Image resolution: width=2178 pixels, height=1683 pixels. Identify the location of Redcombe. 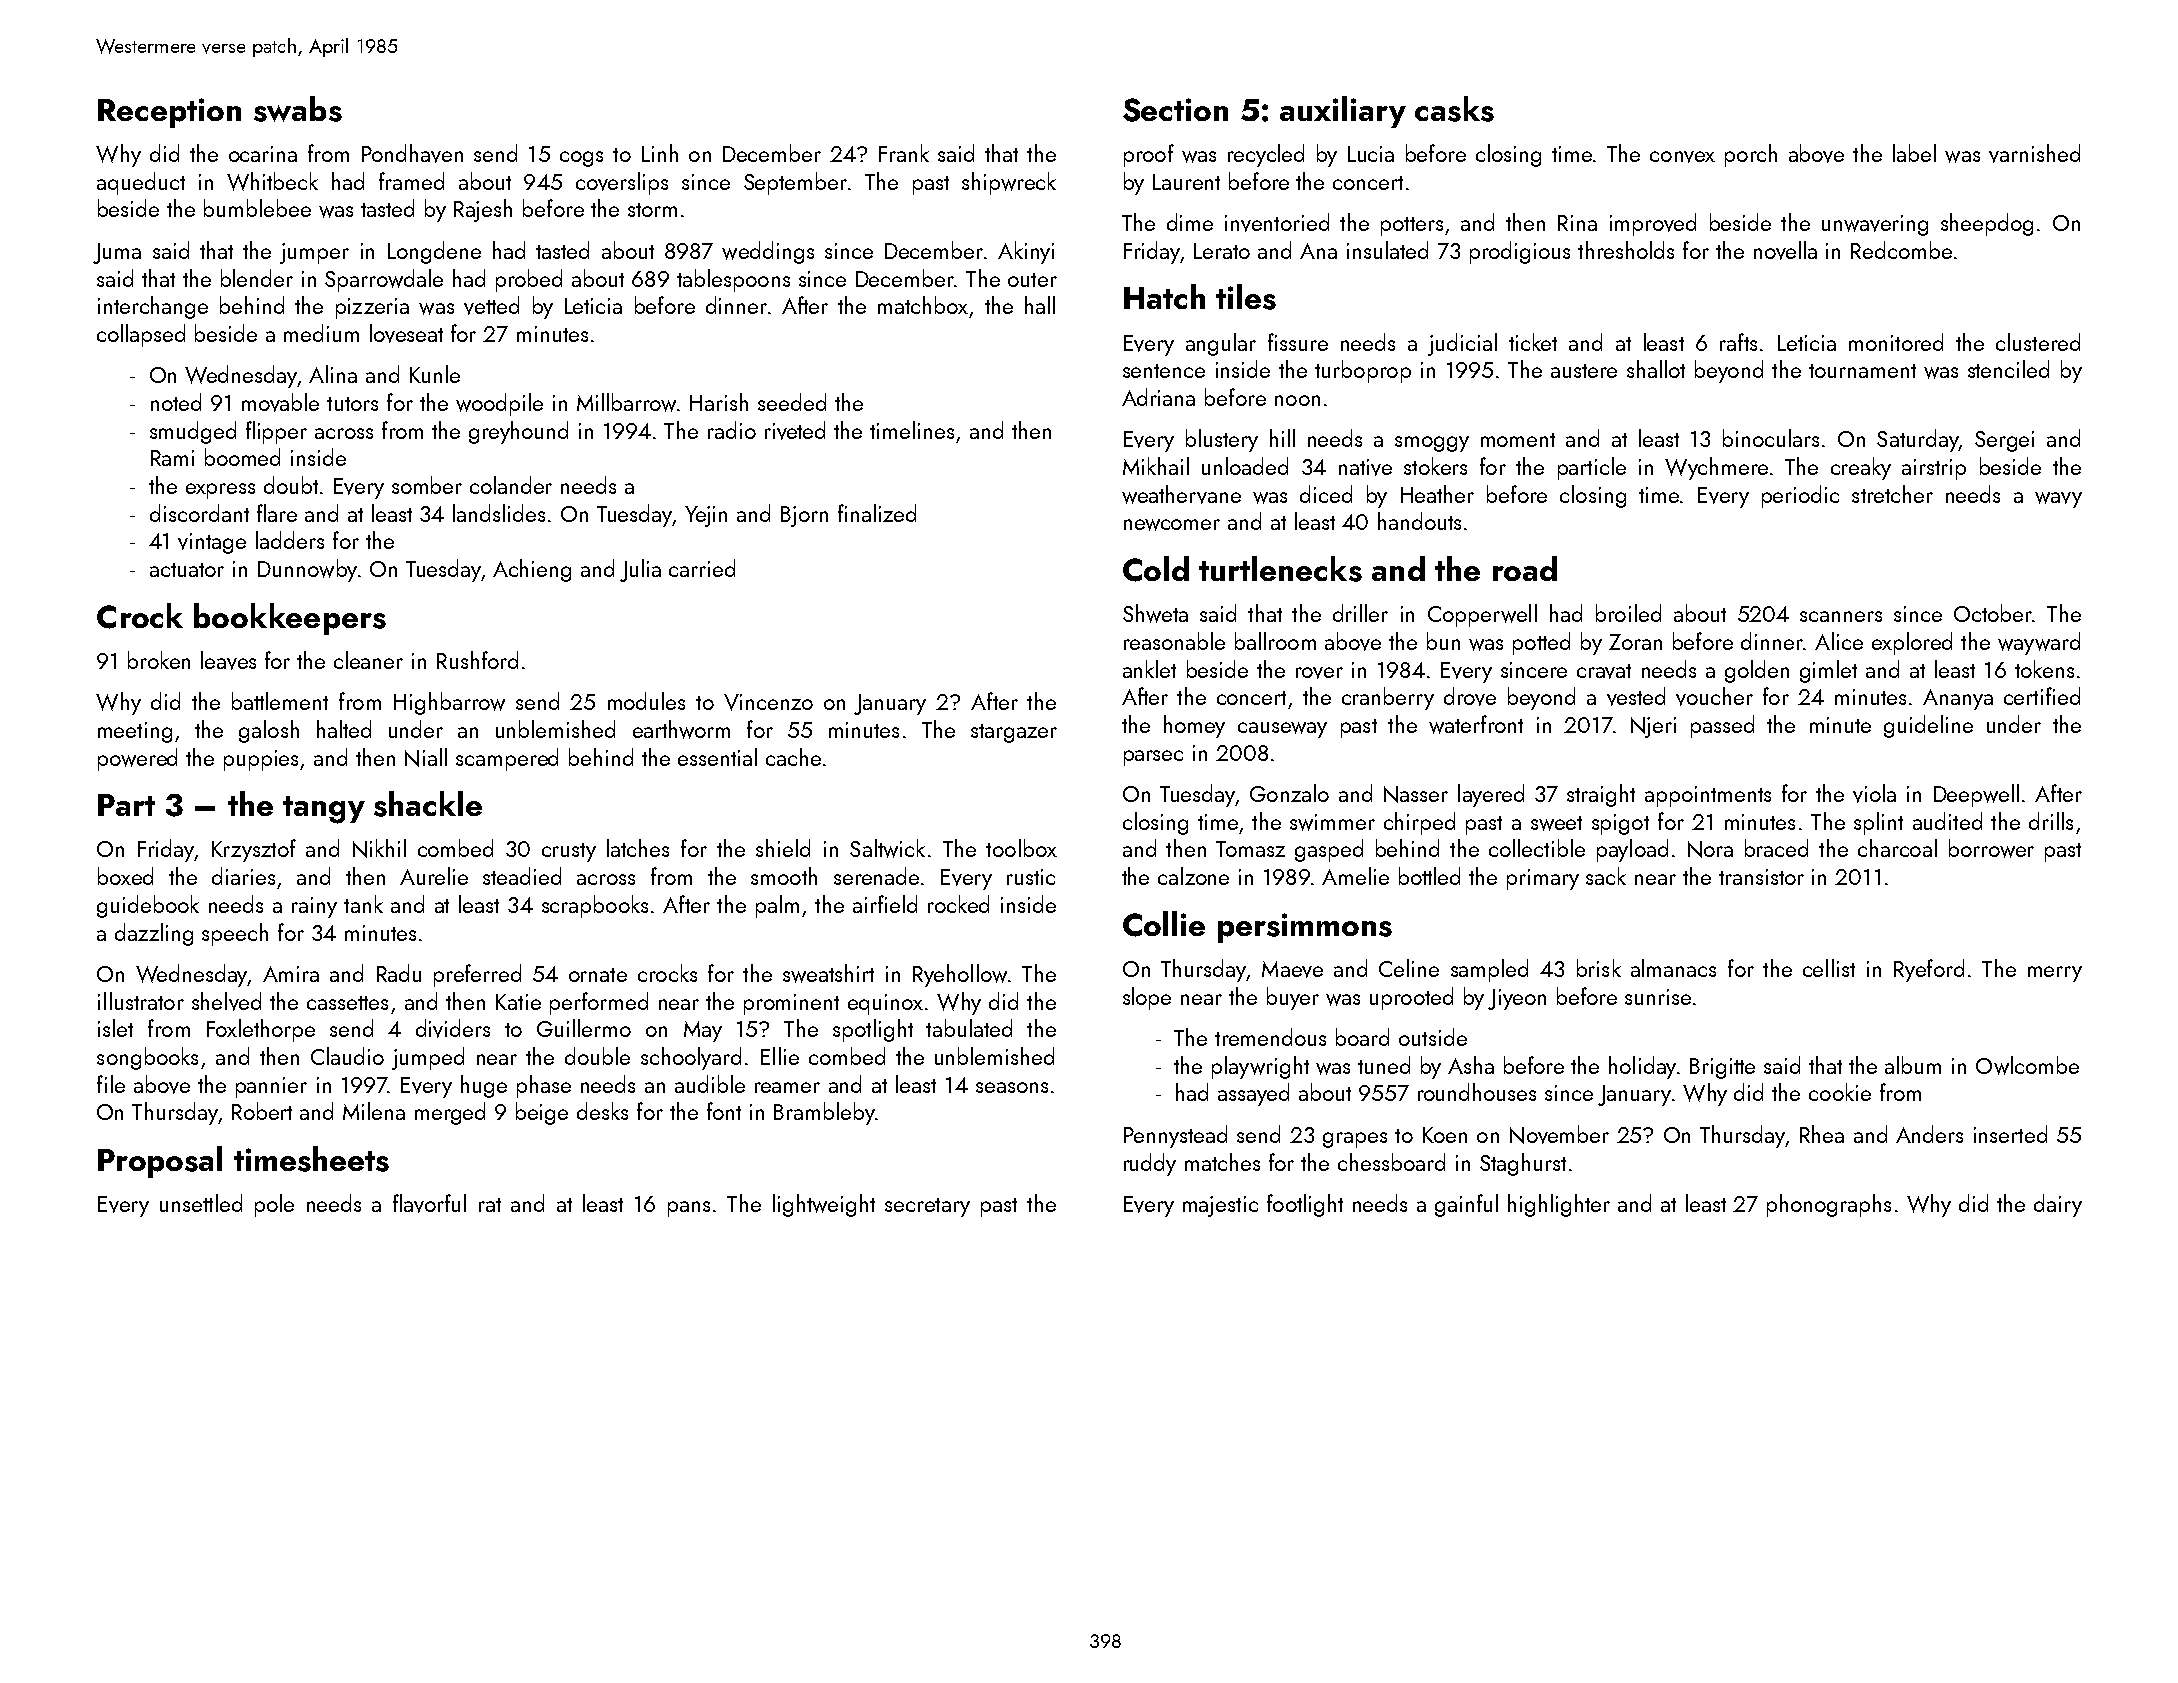
(1901, 250).
